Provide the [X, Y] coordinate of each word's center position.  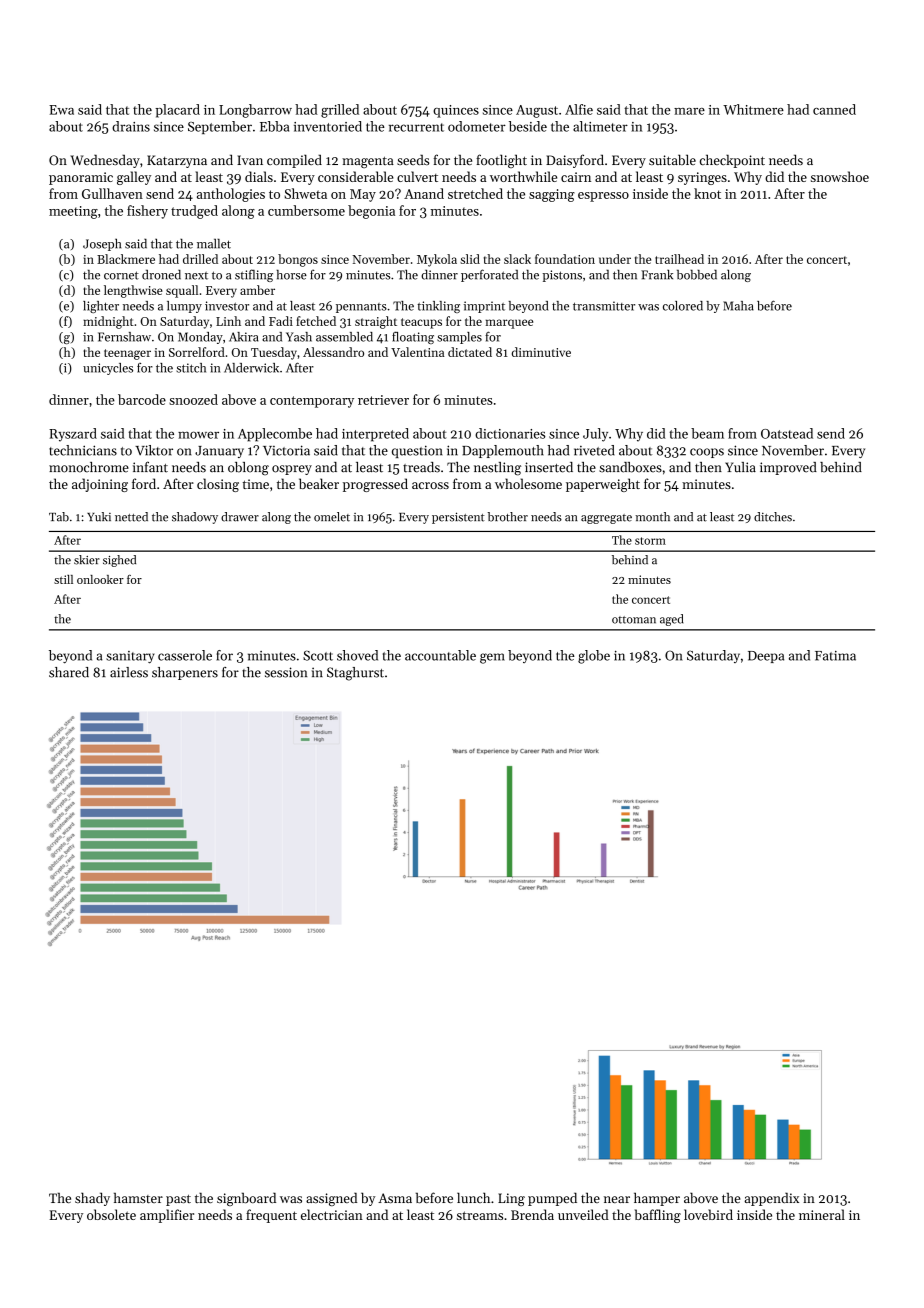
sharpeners [185, 673]
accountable [440, 655]
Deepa [766, 657]
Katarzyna [177, 161]
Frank [657, 274]
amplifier [167, 1216]
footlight [501, 161]
